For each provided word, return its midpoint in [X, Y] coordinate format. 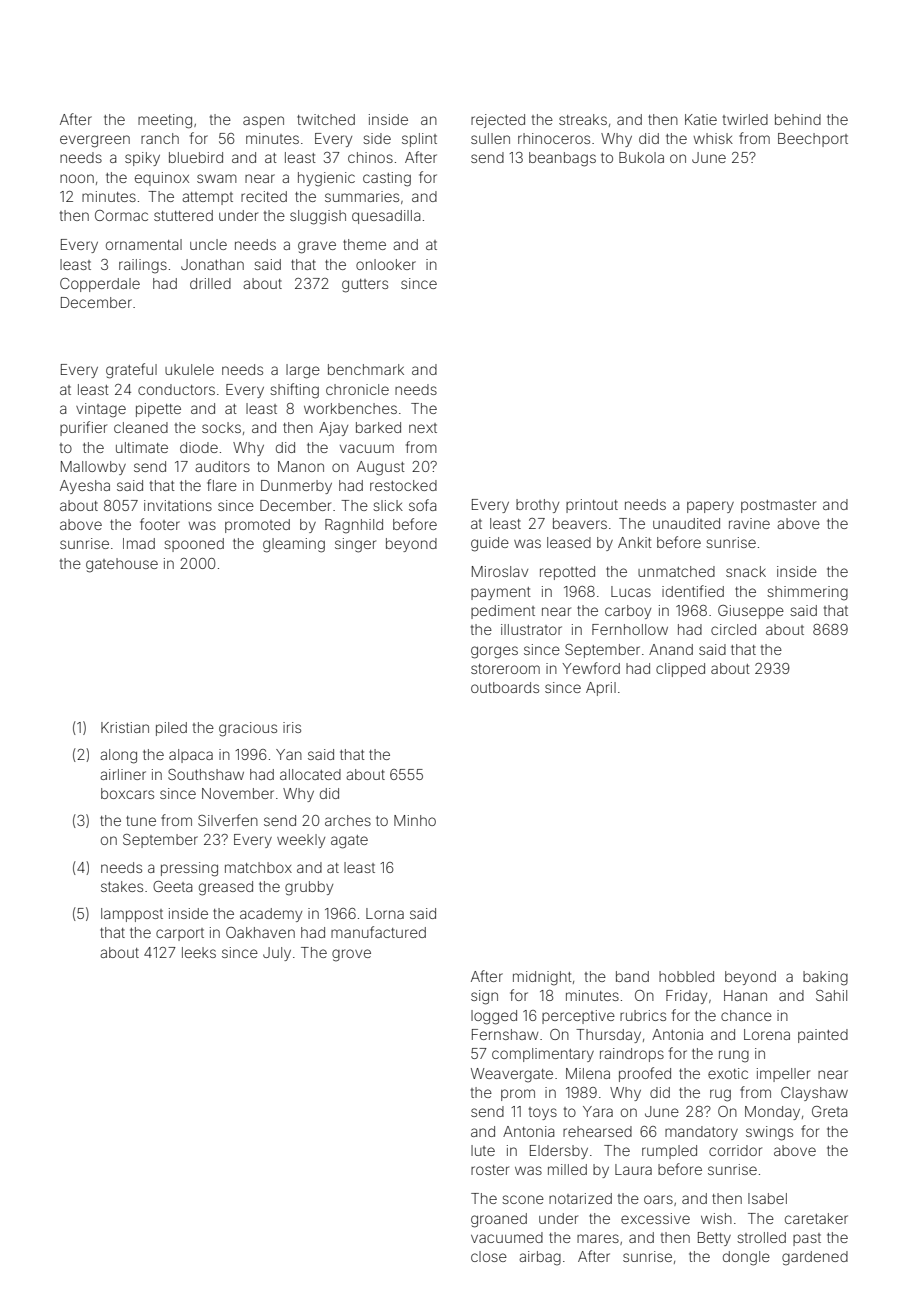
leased [569, 542]
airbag [540, 1258]
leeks [199, 952]
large [303, 371]
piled [171, 729]
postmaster [778, 506]
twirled [745, 119]
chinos [370, 157]
